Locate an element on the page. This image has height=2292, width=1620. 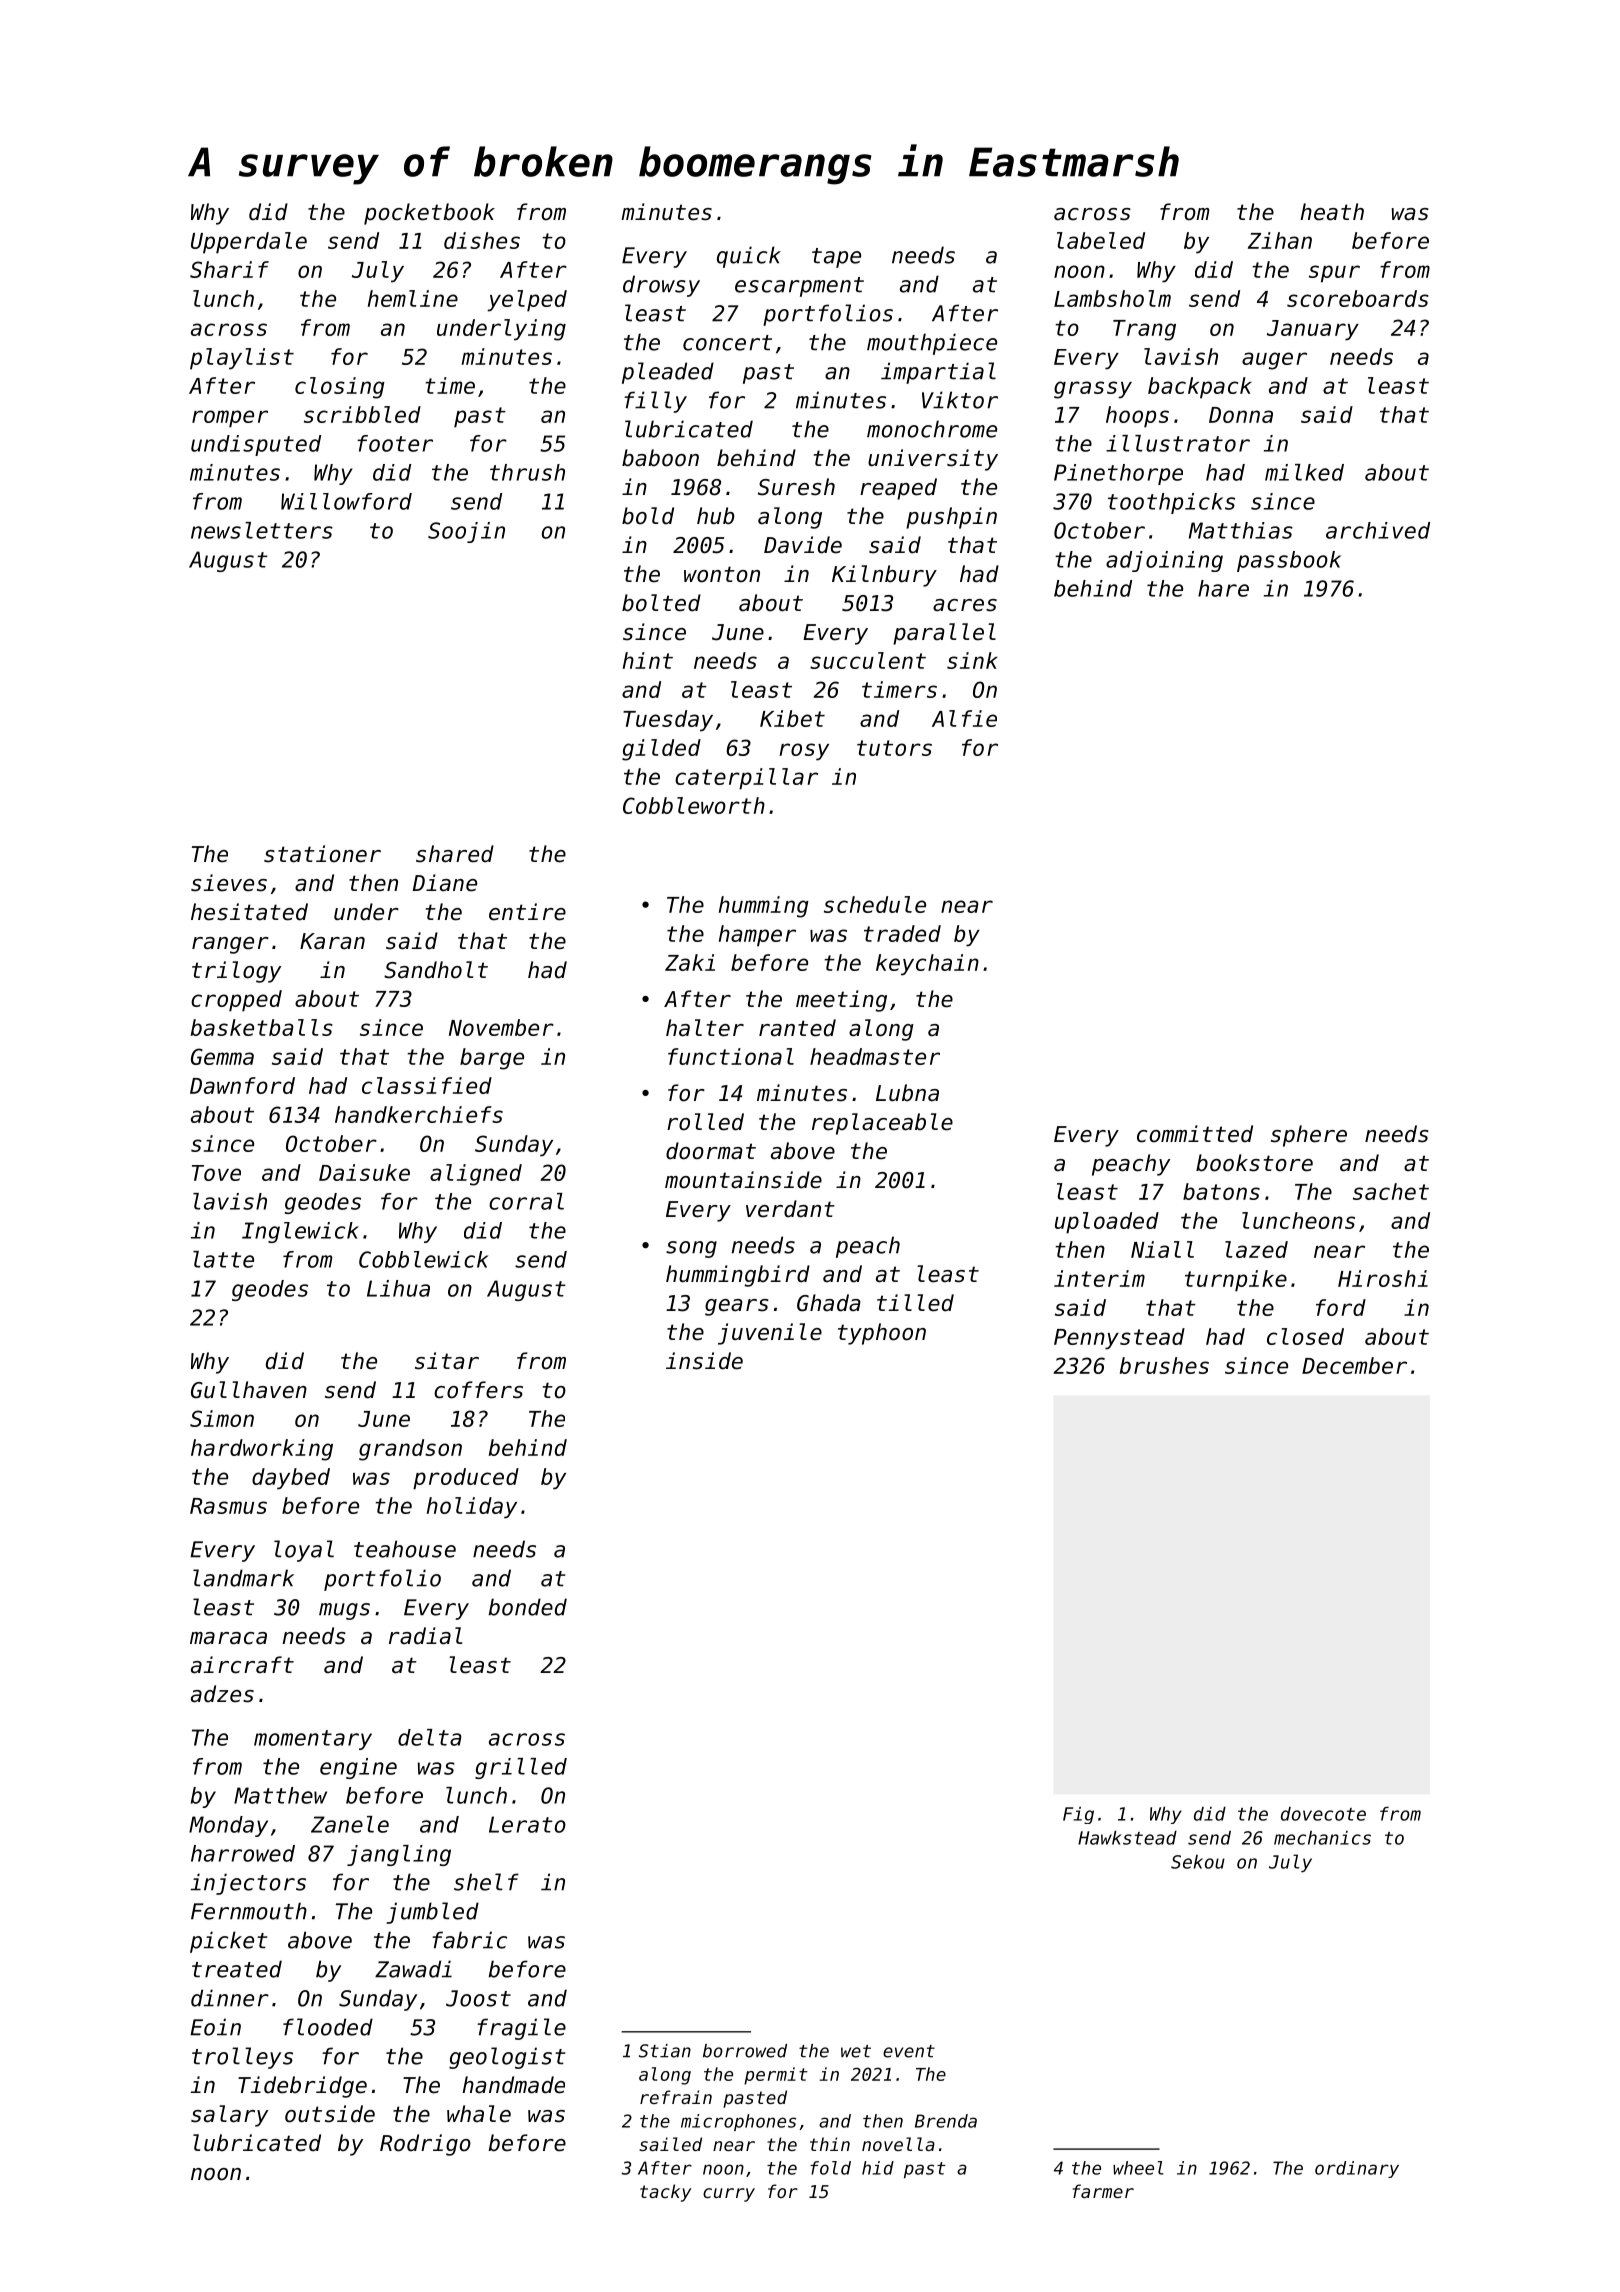
mouthpiece is located at coordinates (932, 344).
